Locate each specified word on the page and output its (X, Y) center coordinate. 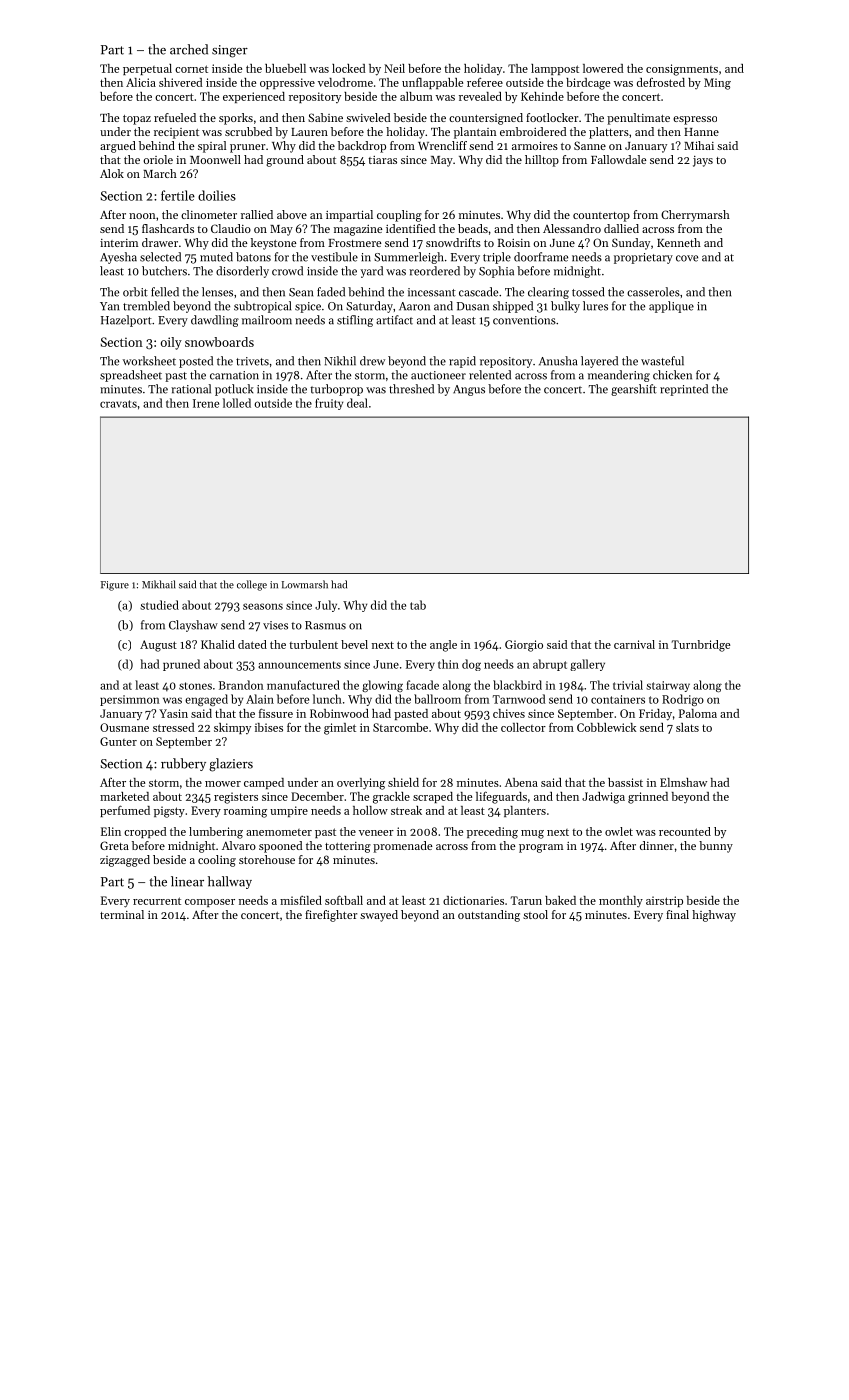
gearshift (634, 390)
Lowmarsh (305, 584)
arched (189, 49)
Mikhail (159, 584)
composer (210, 903)
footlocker (552, 117)
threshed (411, 389)
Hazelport (126, 321)
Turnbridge (701, 646)
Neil (394, 68)
